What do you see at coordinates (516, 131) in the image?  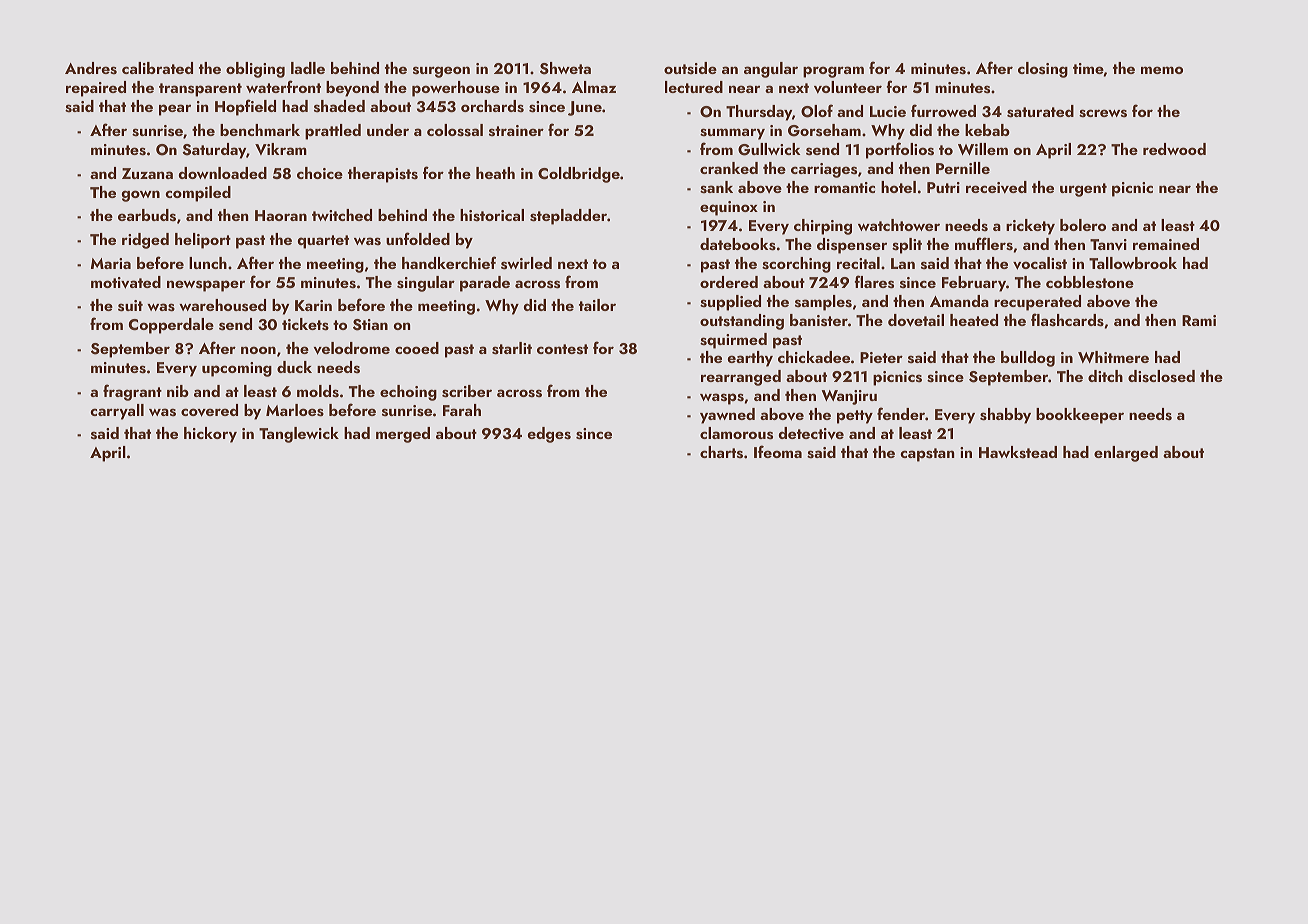 I see `strainer` at bounding box center [516, 131].
